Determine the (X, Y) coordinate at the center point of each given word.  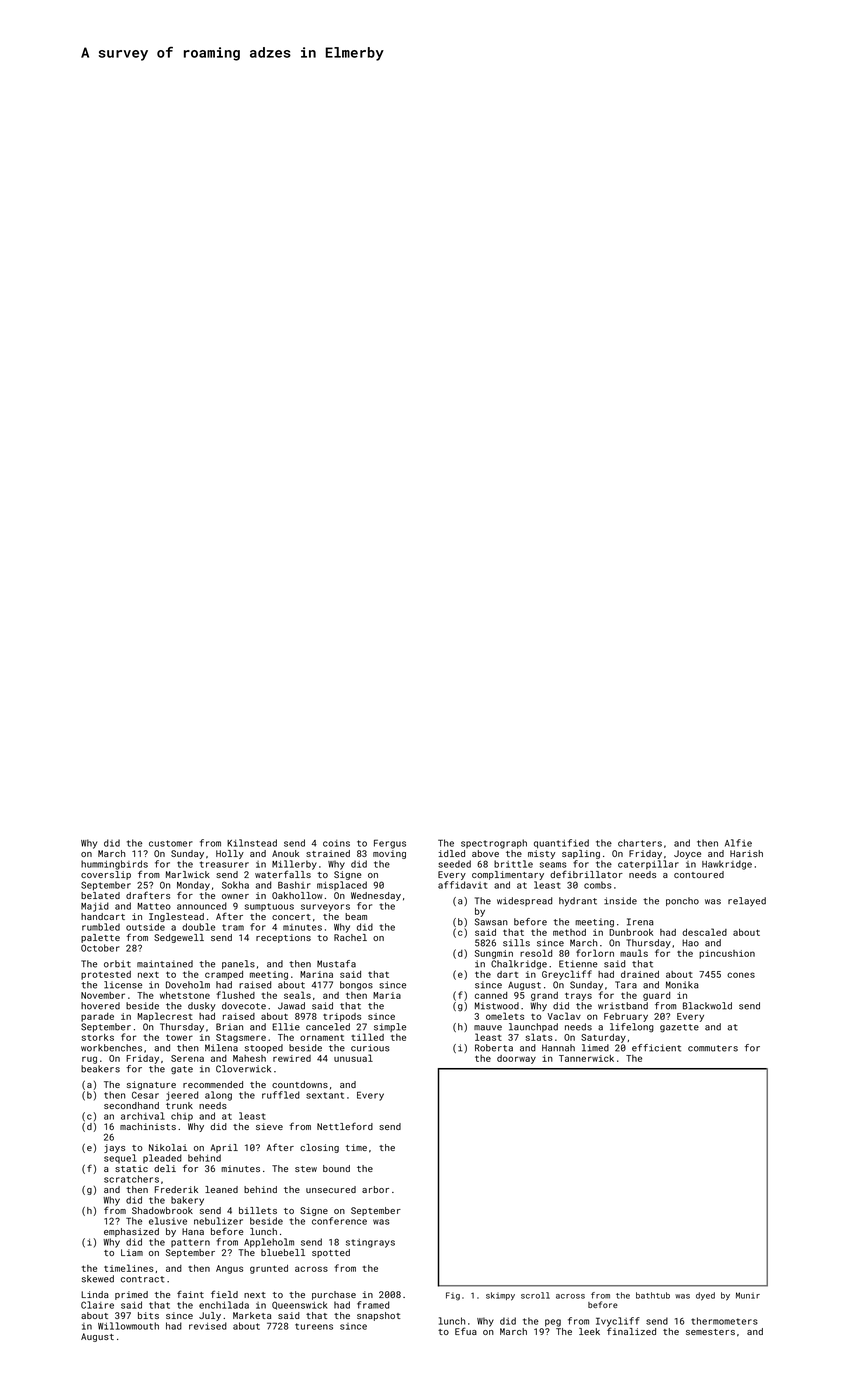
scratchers (131, 1179)
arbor (375, 1189)
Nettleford (345, 1126)
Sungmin (494, 954)
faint (190, 1294)
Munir (748, 1295)
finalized (631, 1331)
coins (336, 843)
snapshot (379, 1316)
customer (171, 843)
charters (640, 843)
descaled (704, 932)
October (100, 948)
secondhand (131, 1105)
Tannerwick (586, 1058)
